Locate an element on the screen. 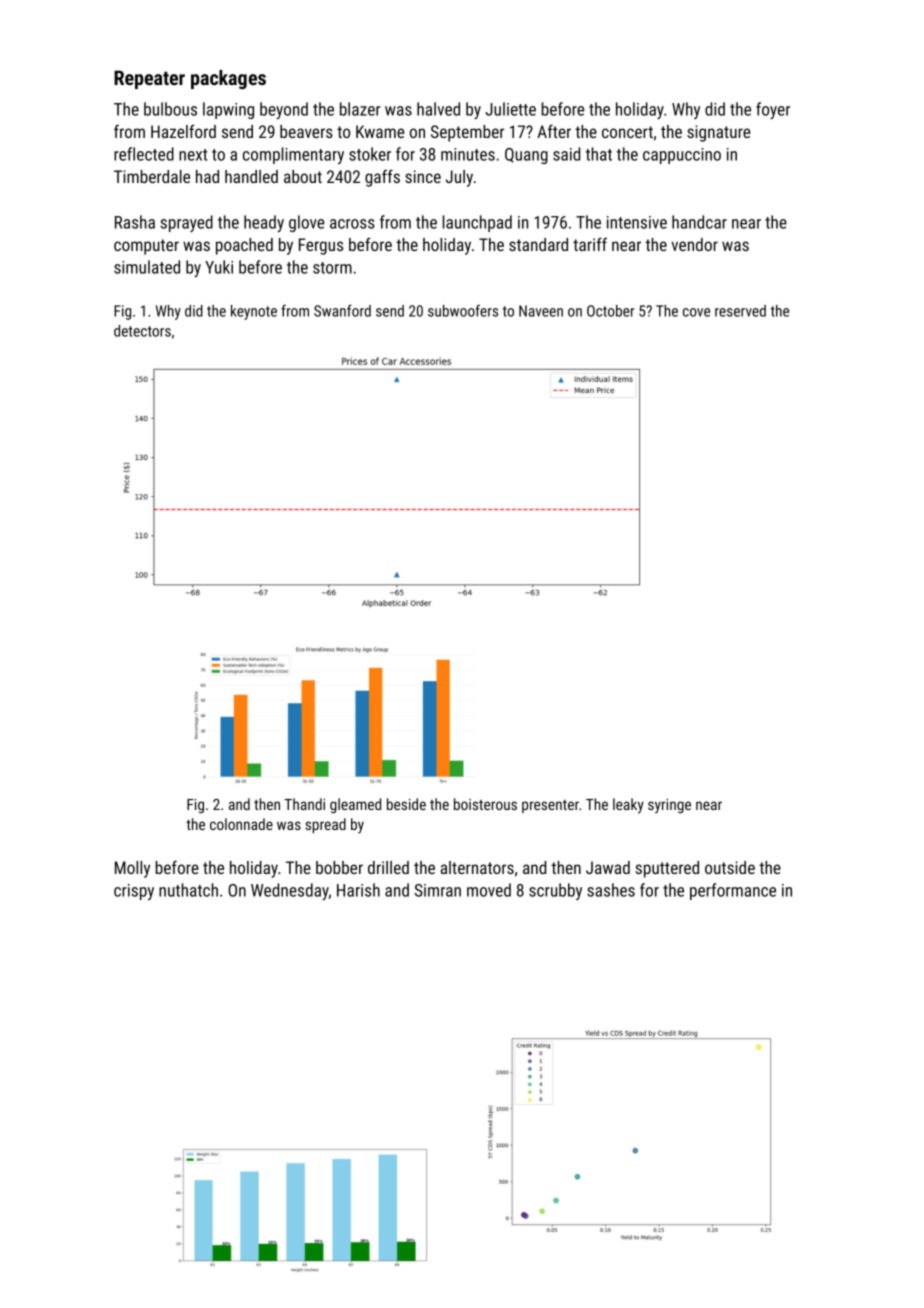  poached is located at coordinates (244, 246).
